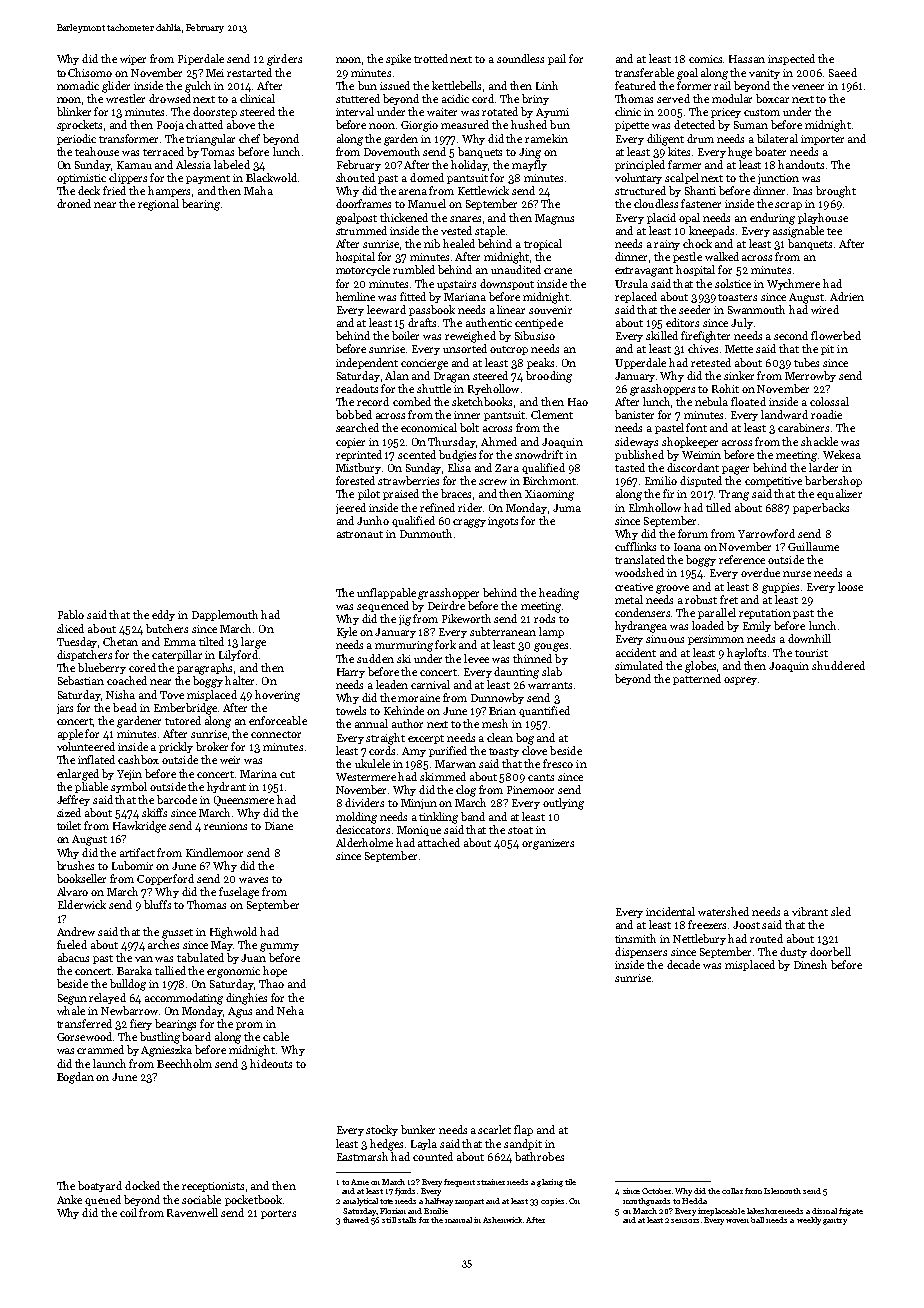 This document has height=1308, width=924. Describe the element at coordinates (442, 112) in the document. I see `waiter` at that location.
